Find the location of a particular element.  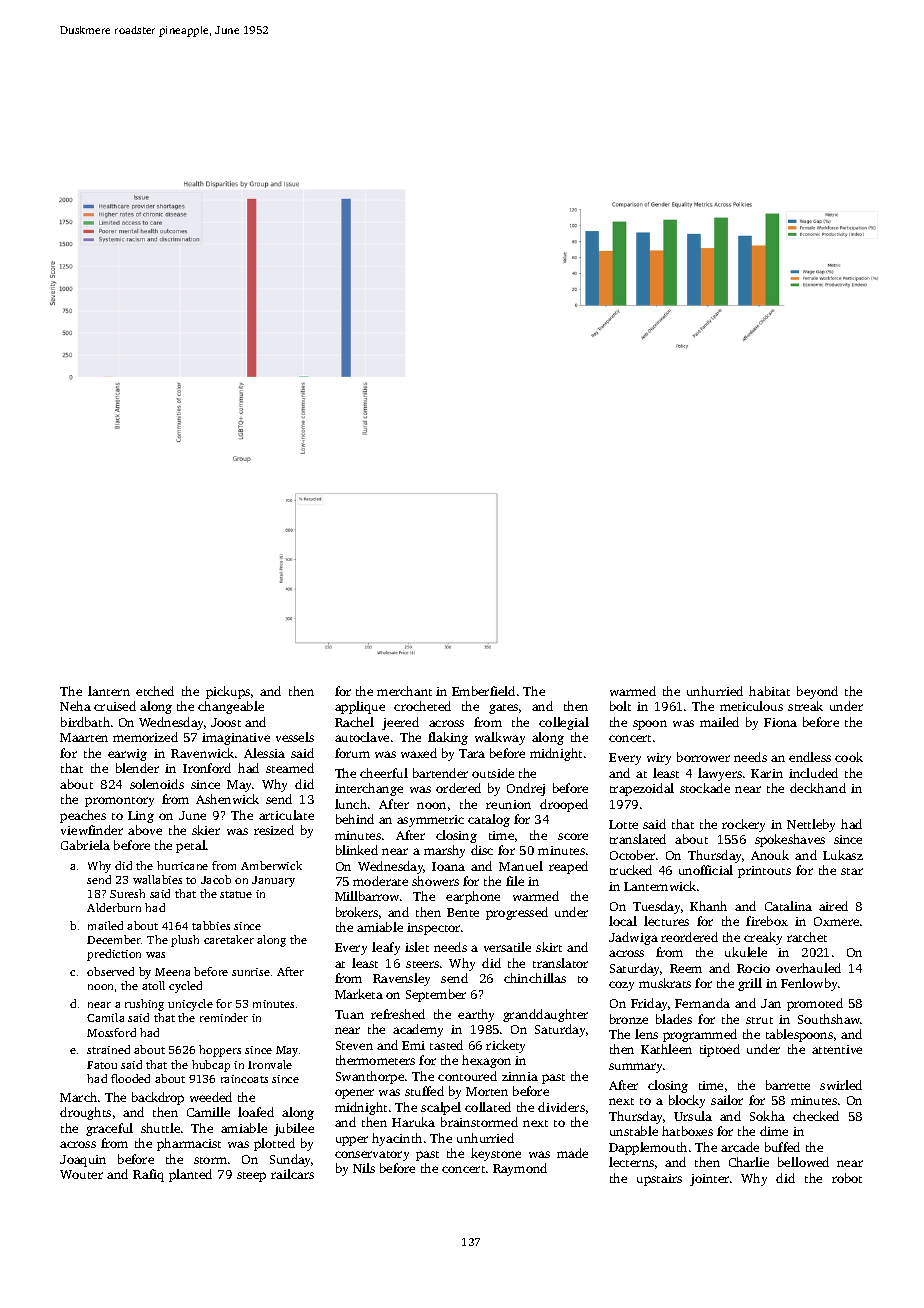

cook is located at coordinates (849, 757).
